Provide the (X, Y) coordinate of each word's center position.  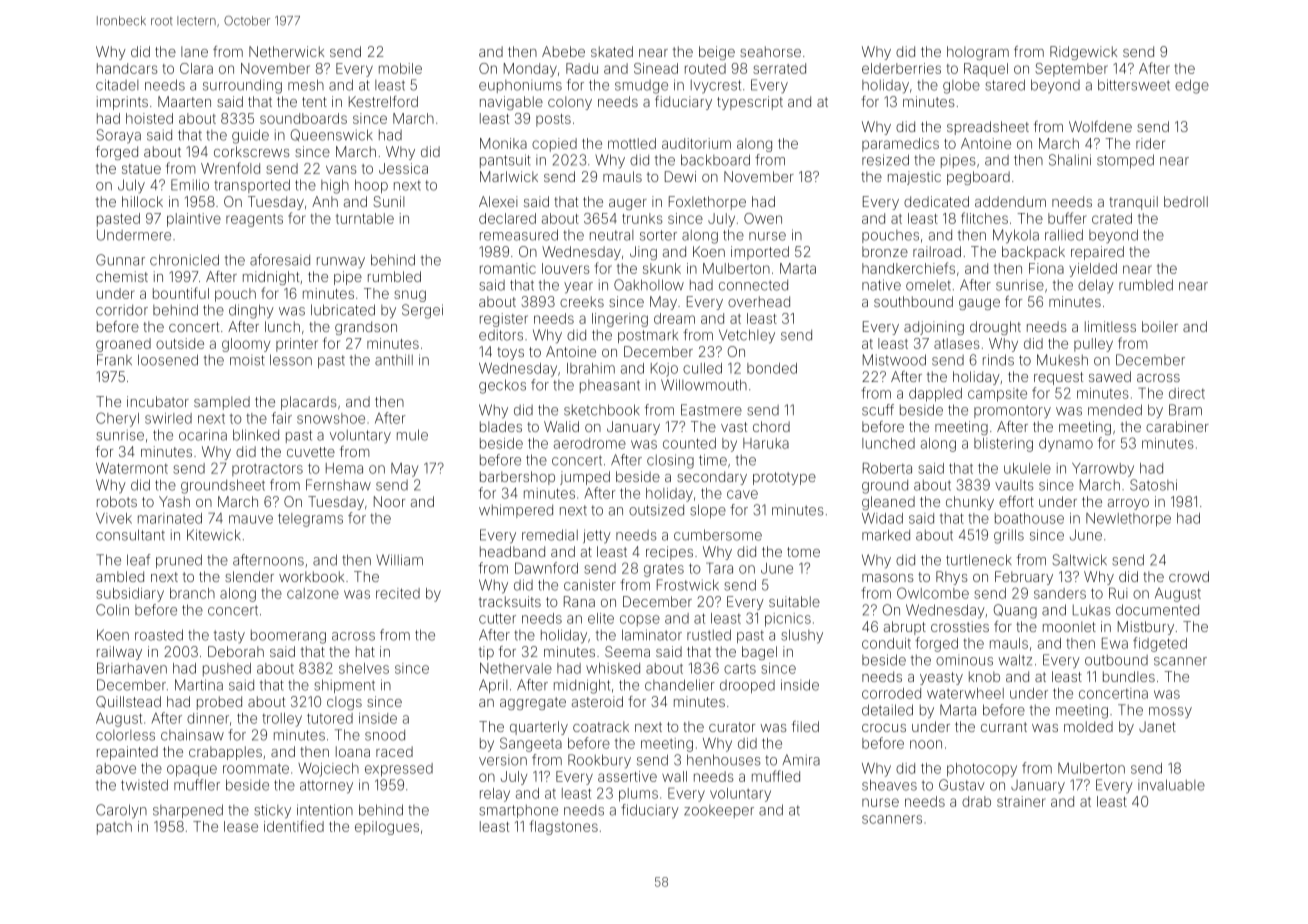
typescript (750, 103)
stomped (1125, 161)
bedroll (1186, 201)
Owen (763, 218)
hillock (142, 201)
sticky (272, 811)
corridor (122, 310)
